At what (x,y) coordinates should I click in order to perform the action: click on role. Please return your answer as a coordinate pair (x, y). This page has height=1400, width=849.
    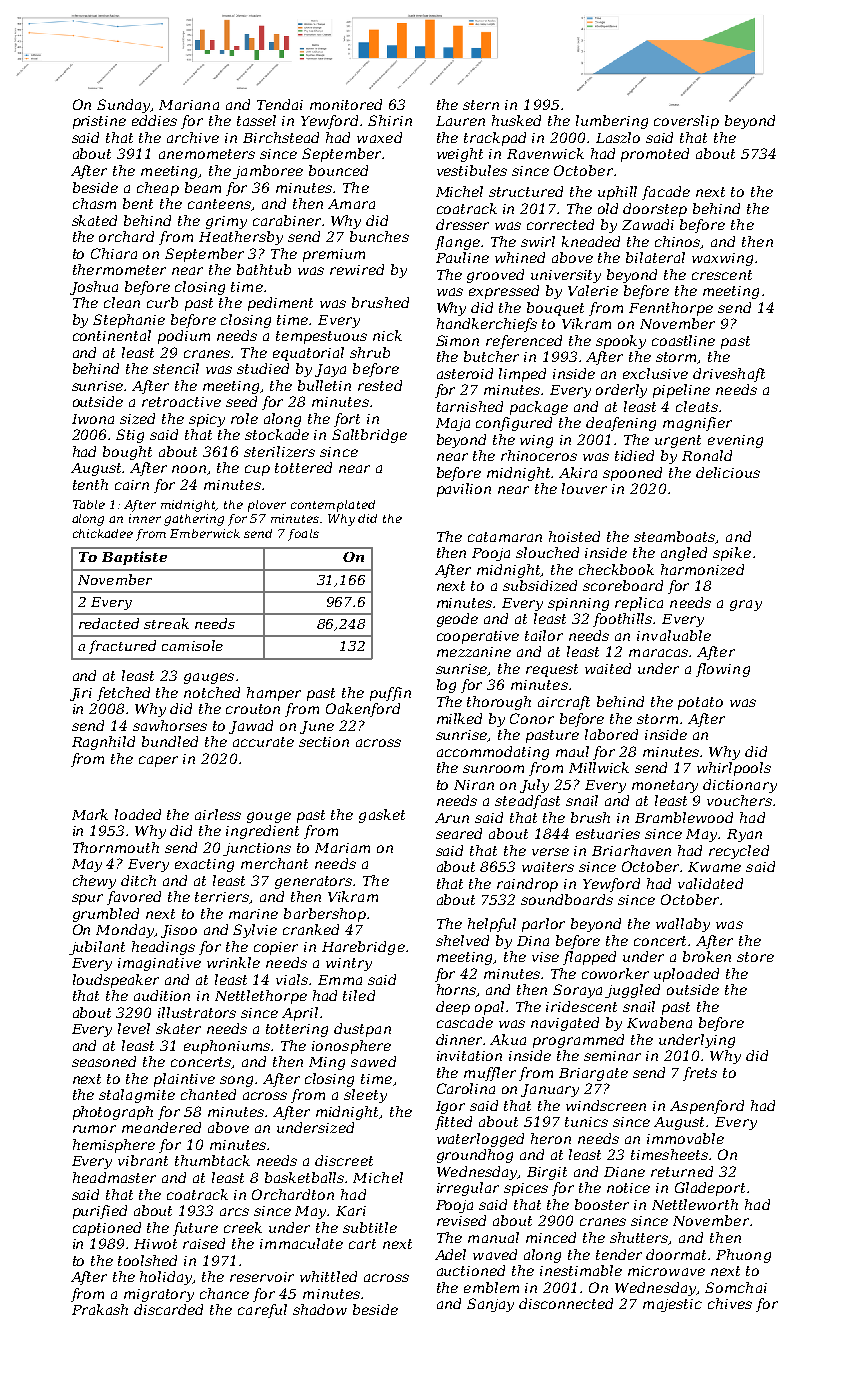
    Looking at the image, I should click on (244, 418).
